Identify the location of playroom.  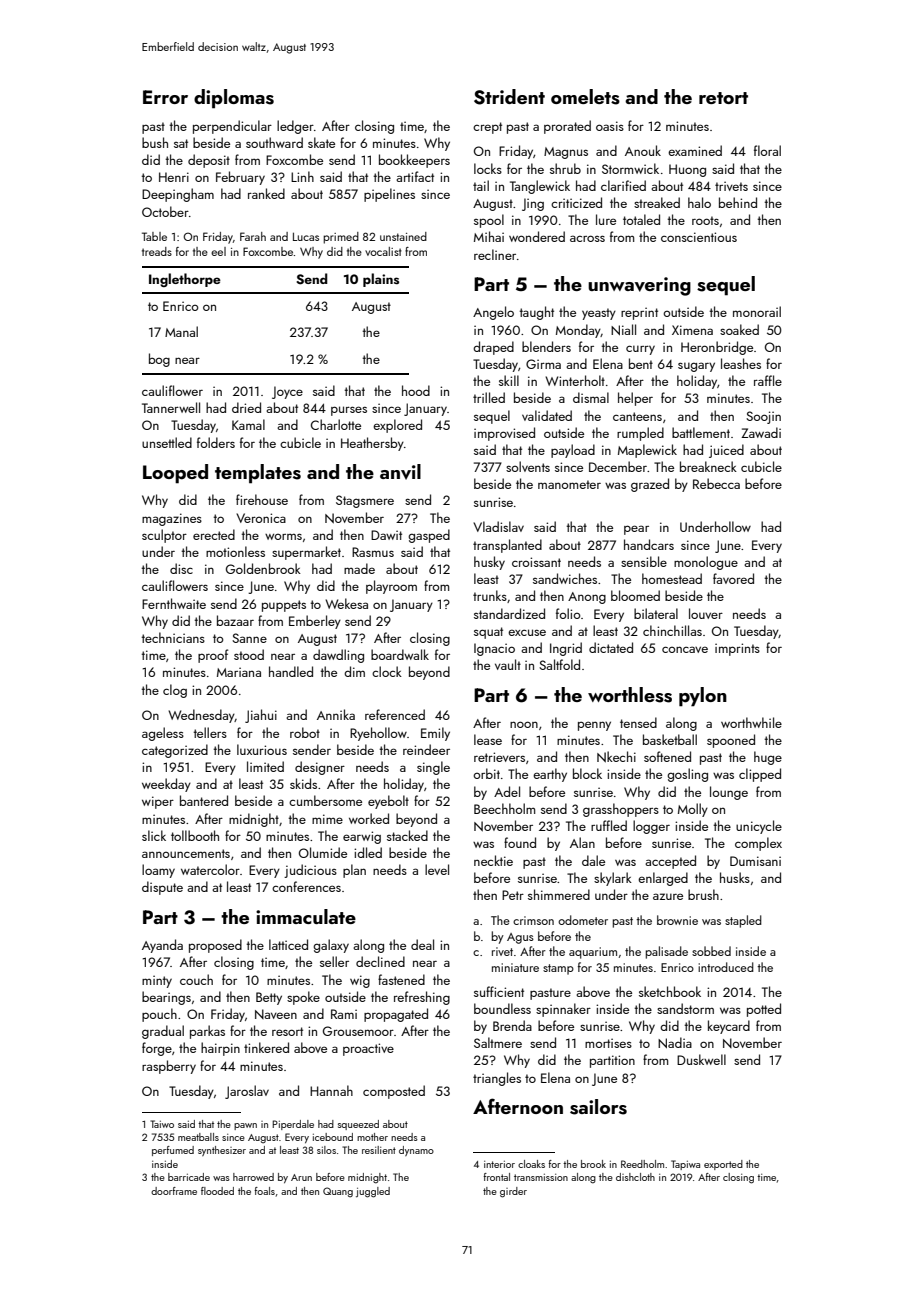
(391, 587).
